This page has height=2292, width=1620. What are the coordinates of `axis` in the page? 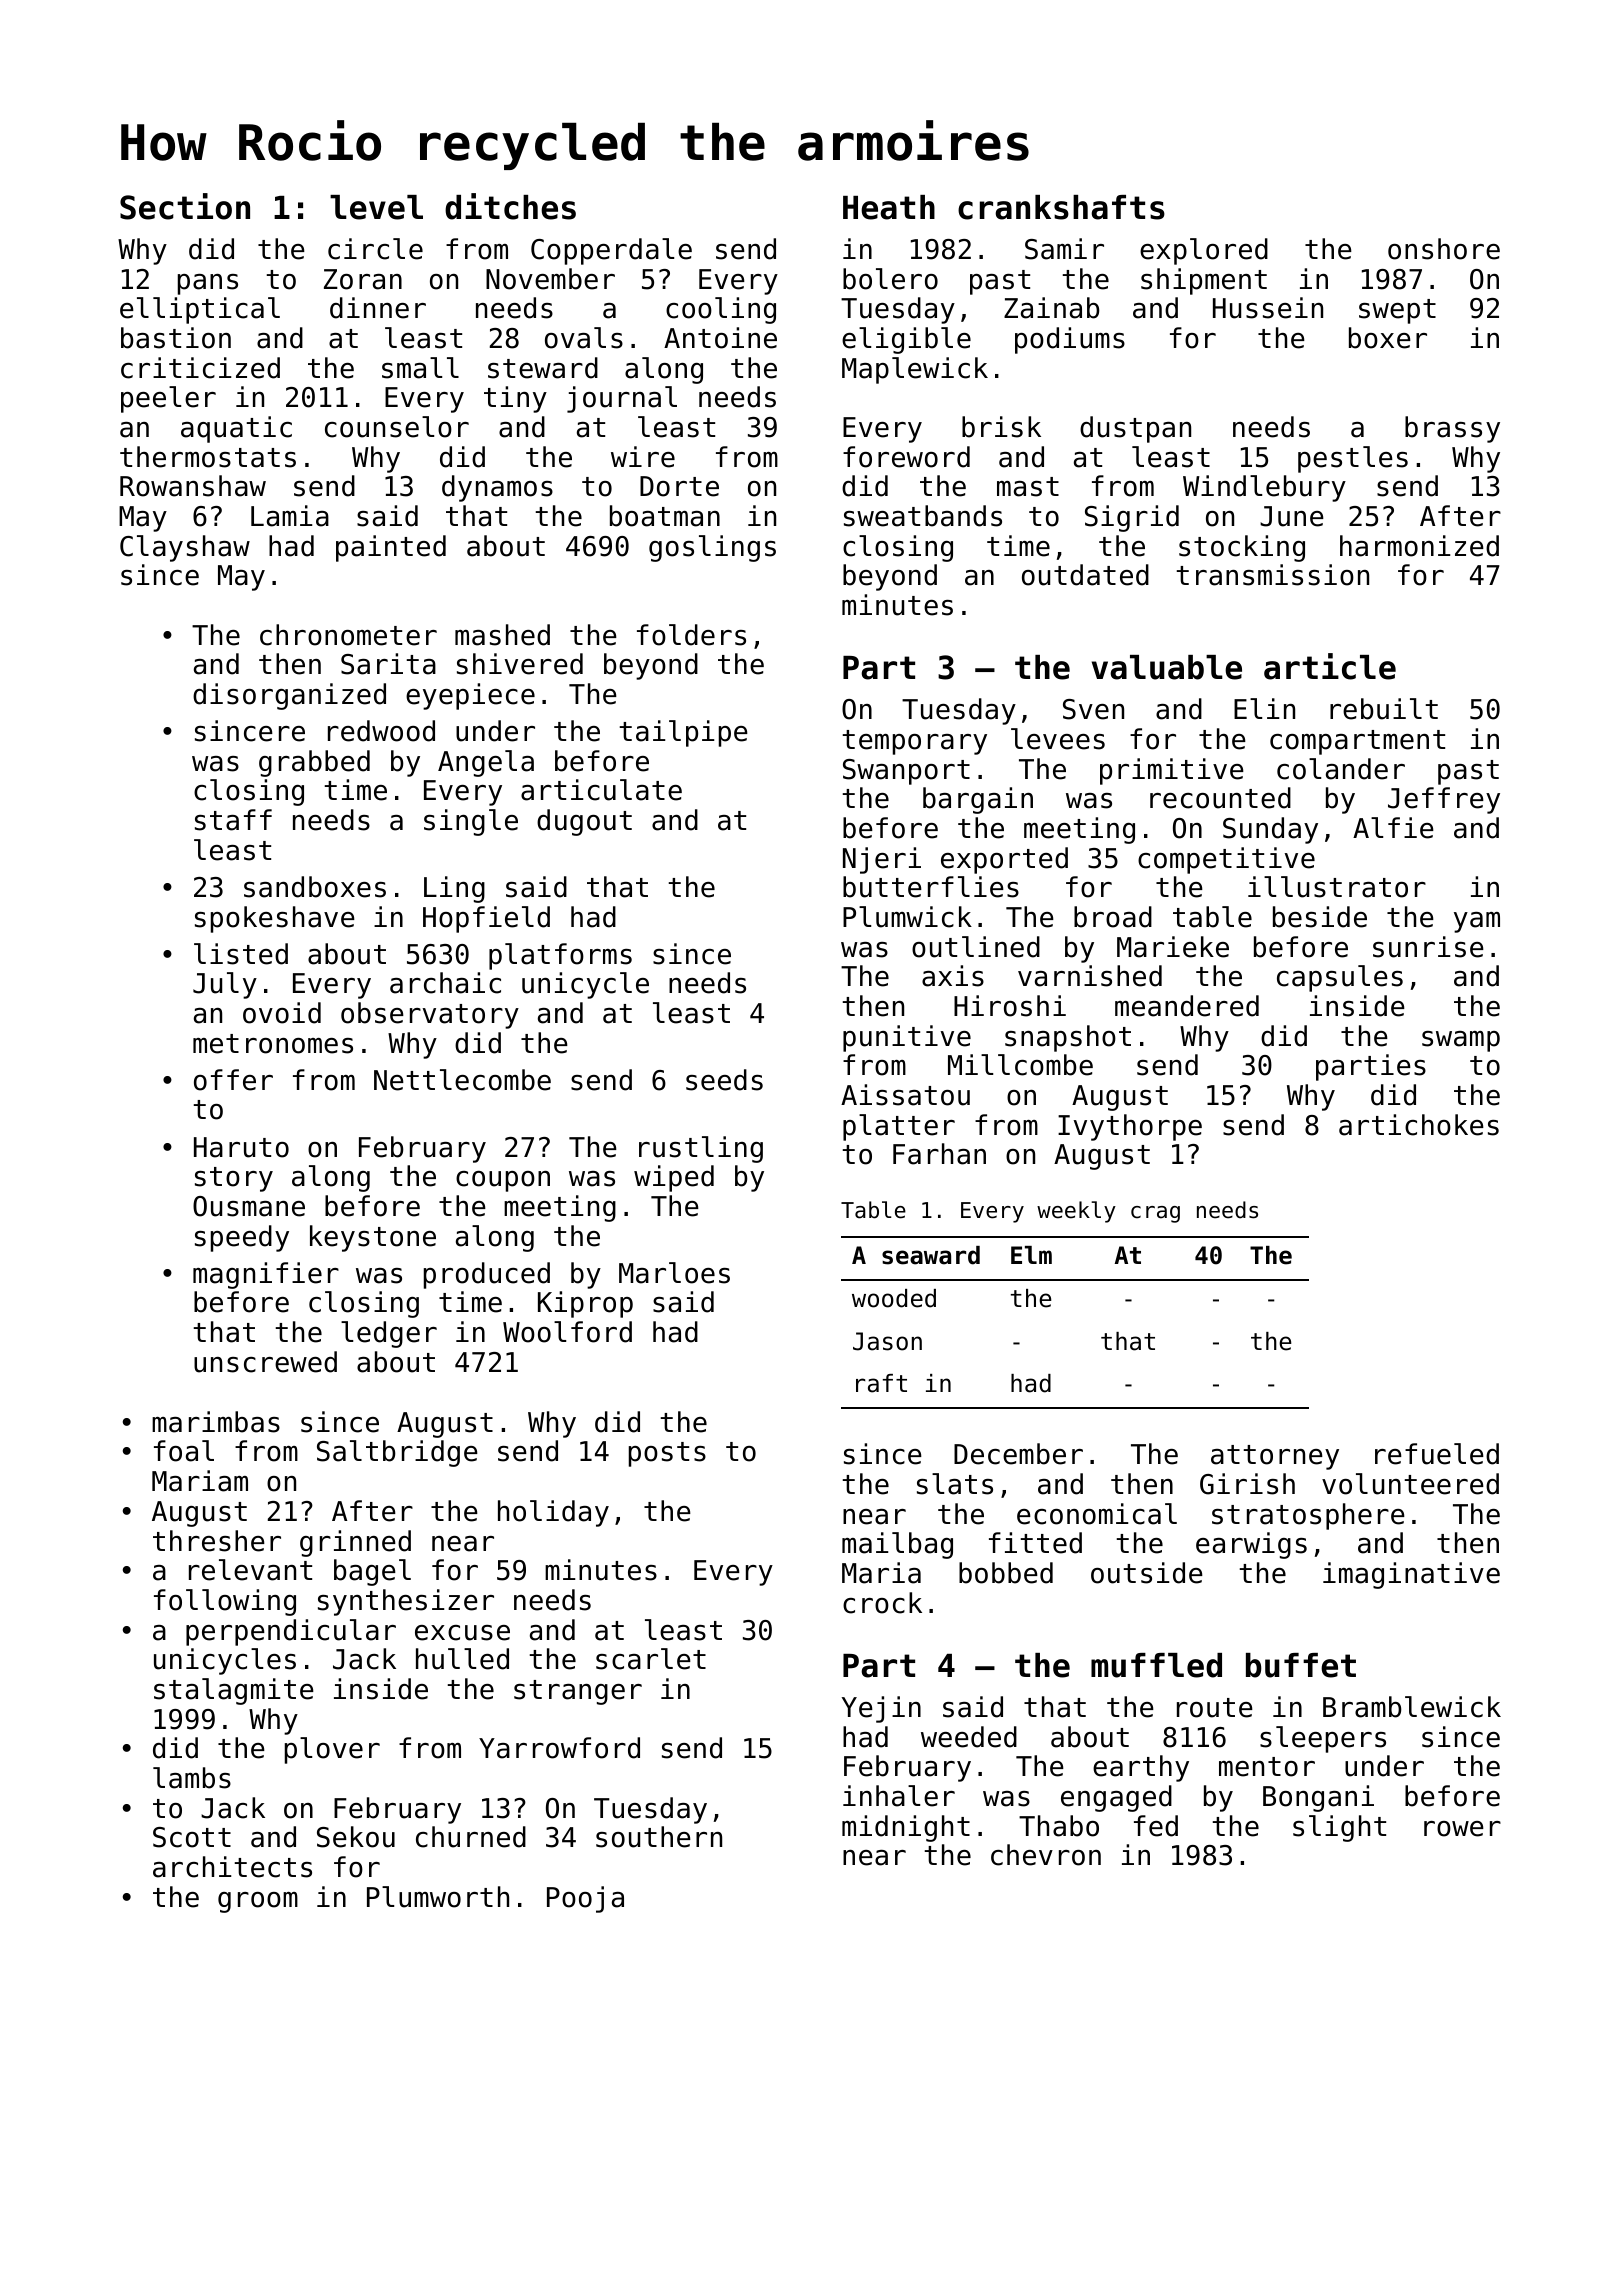 It's located at (953, 976).
